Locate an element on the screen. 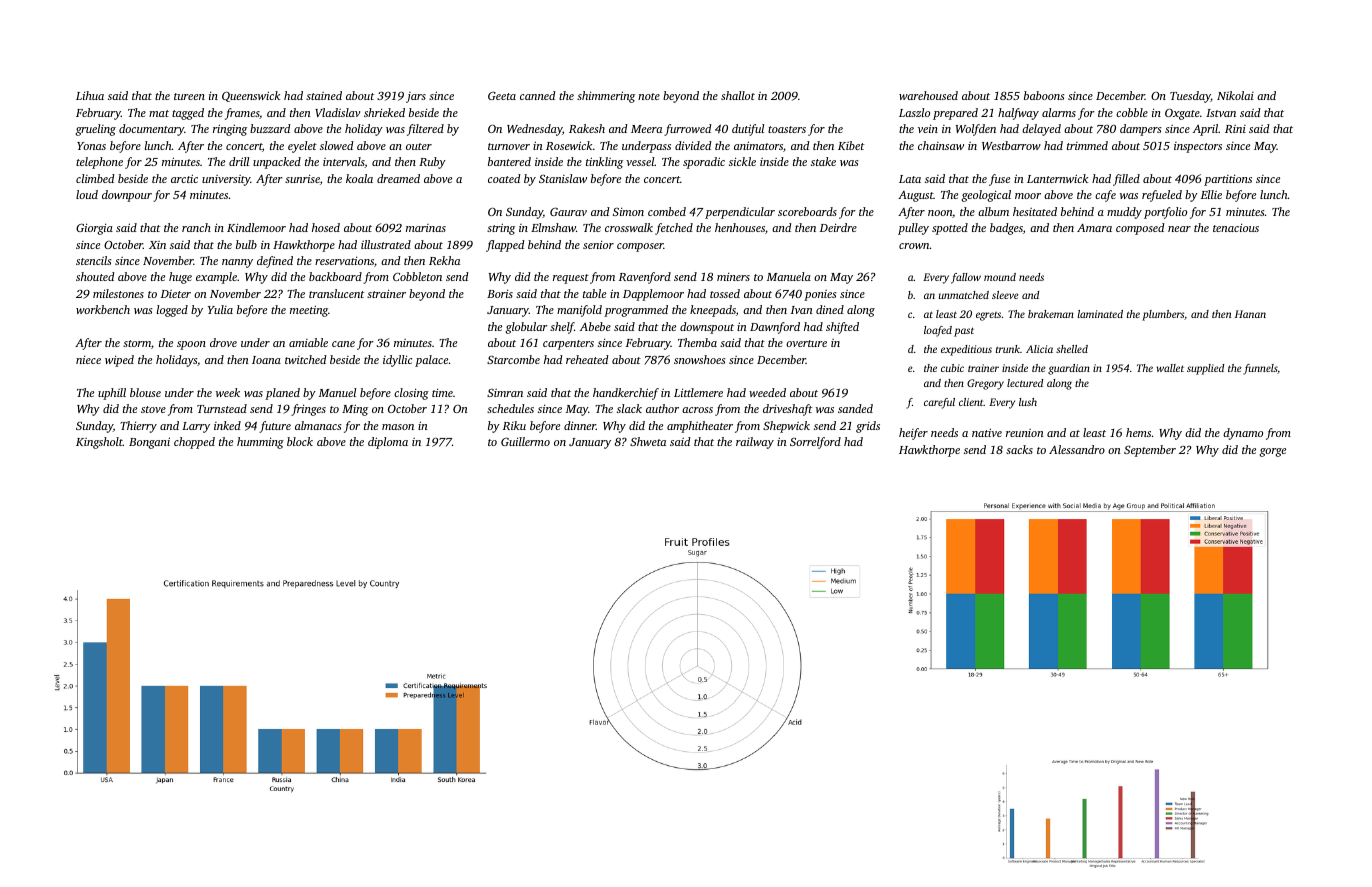  block is located at coordinates (300, 441).
